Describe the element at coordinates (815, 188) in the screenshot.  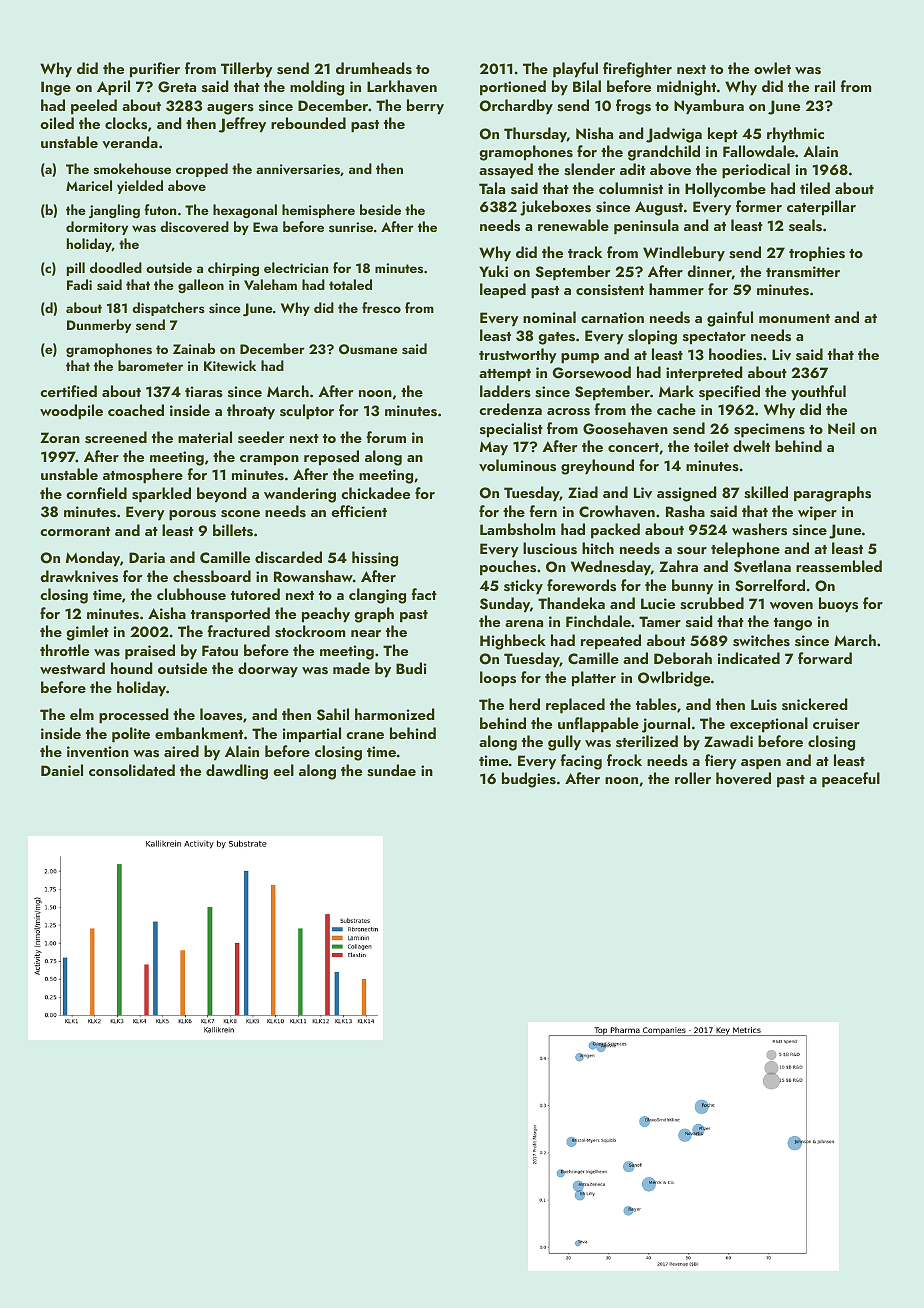
I see `tiled` at that location.
